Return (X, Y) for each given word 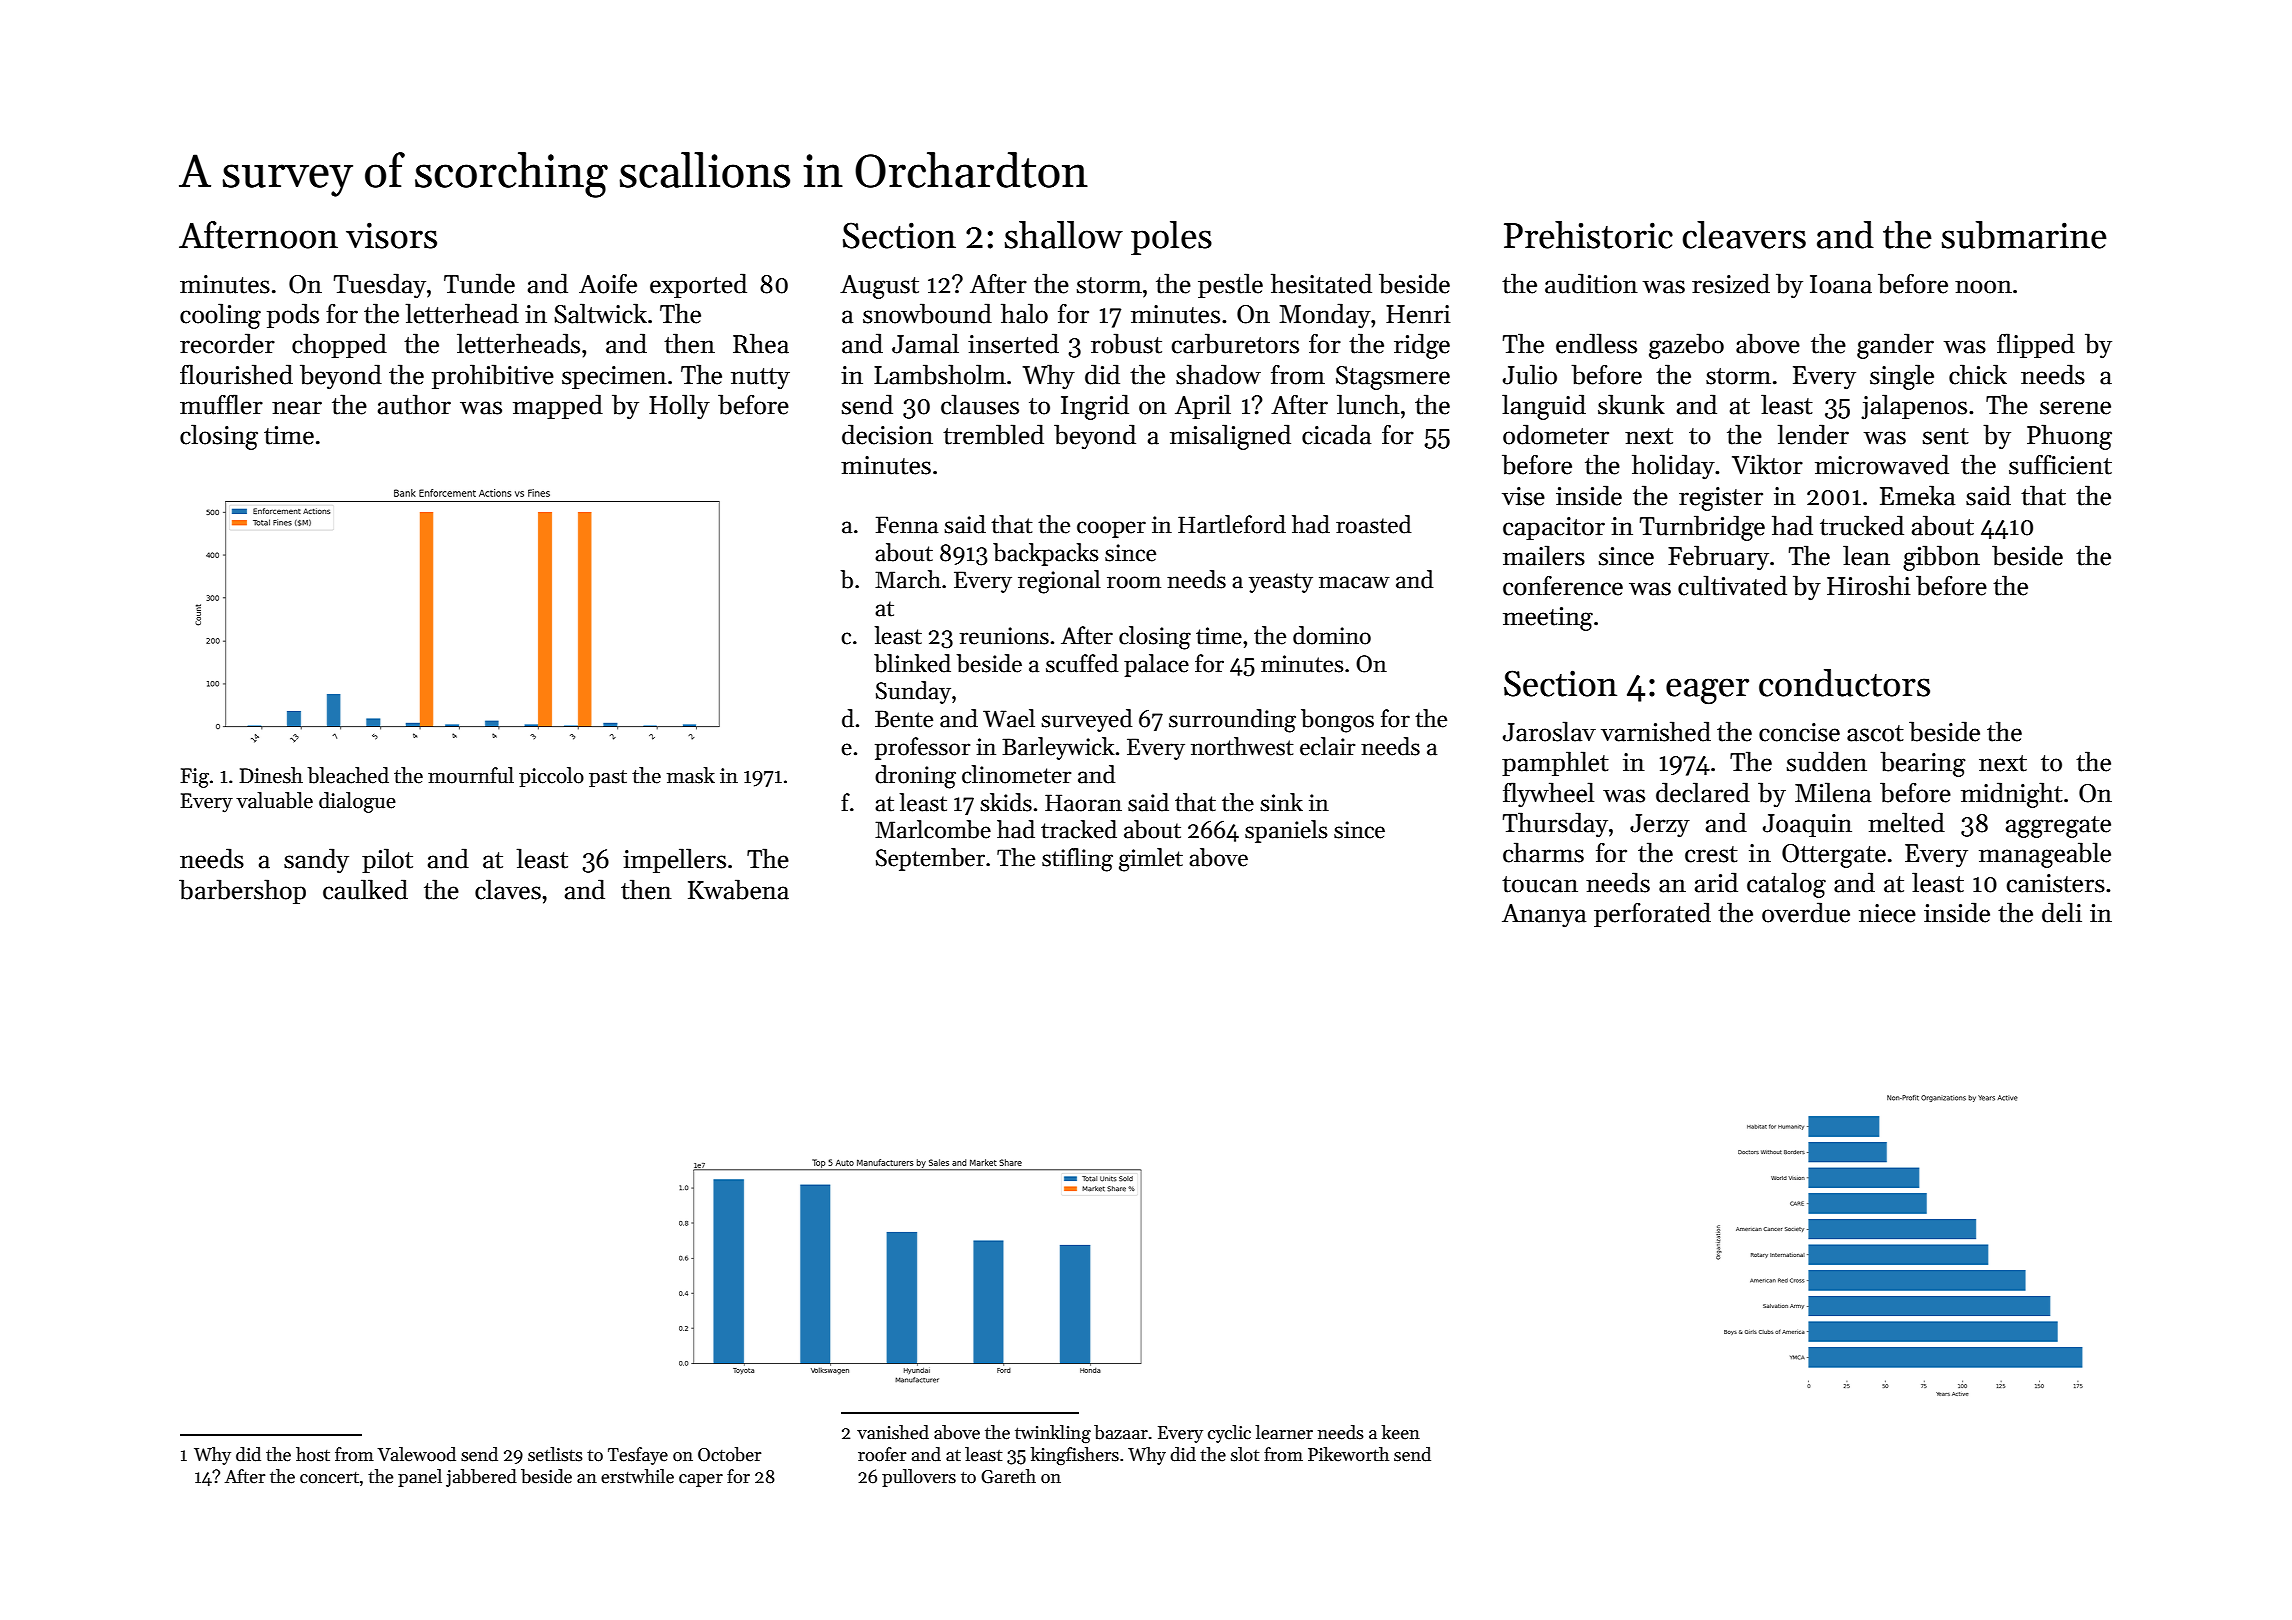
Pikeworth (1348, 1454)
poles (1171, 238)
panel (420, 1478)
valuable (274, 800)
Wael (1009, 718)
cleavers (1744, 235)
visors (391, 235)
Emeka (1917, 495)
